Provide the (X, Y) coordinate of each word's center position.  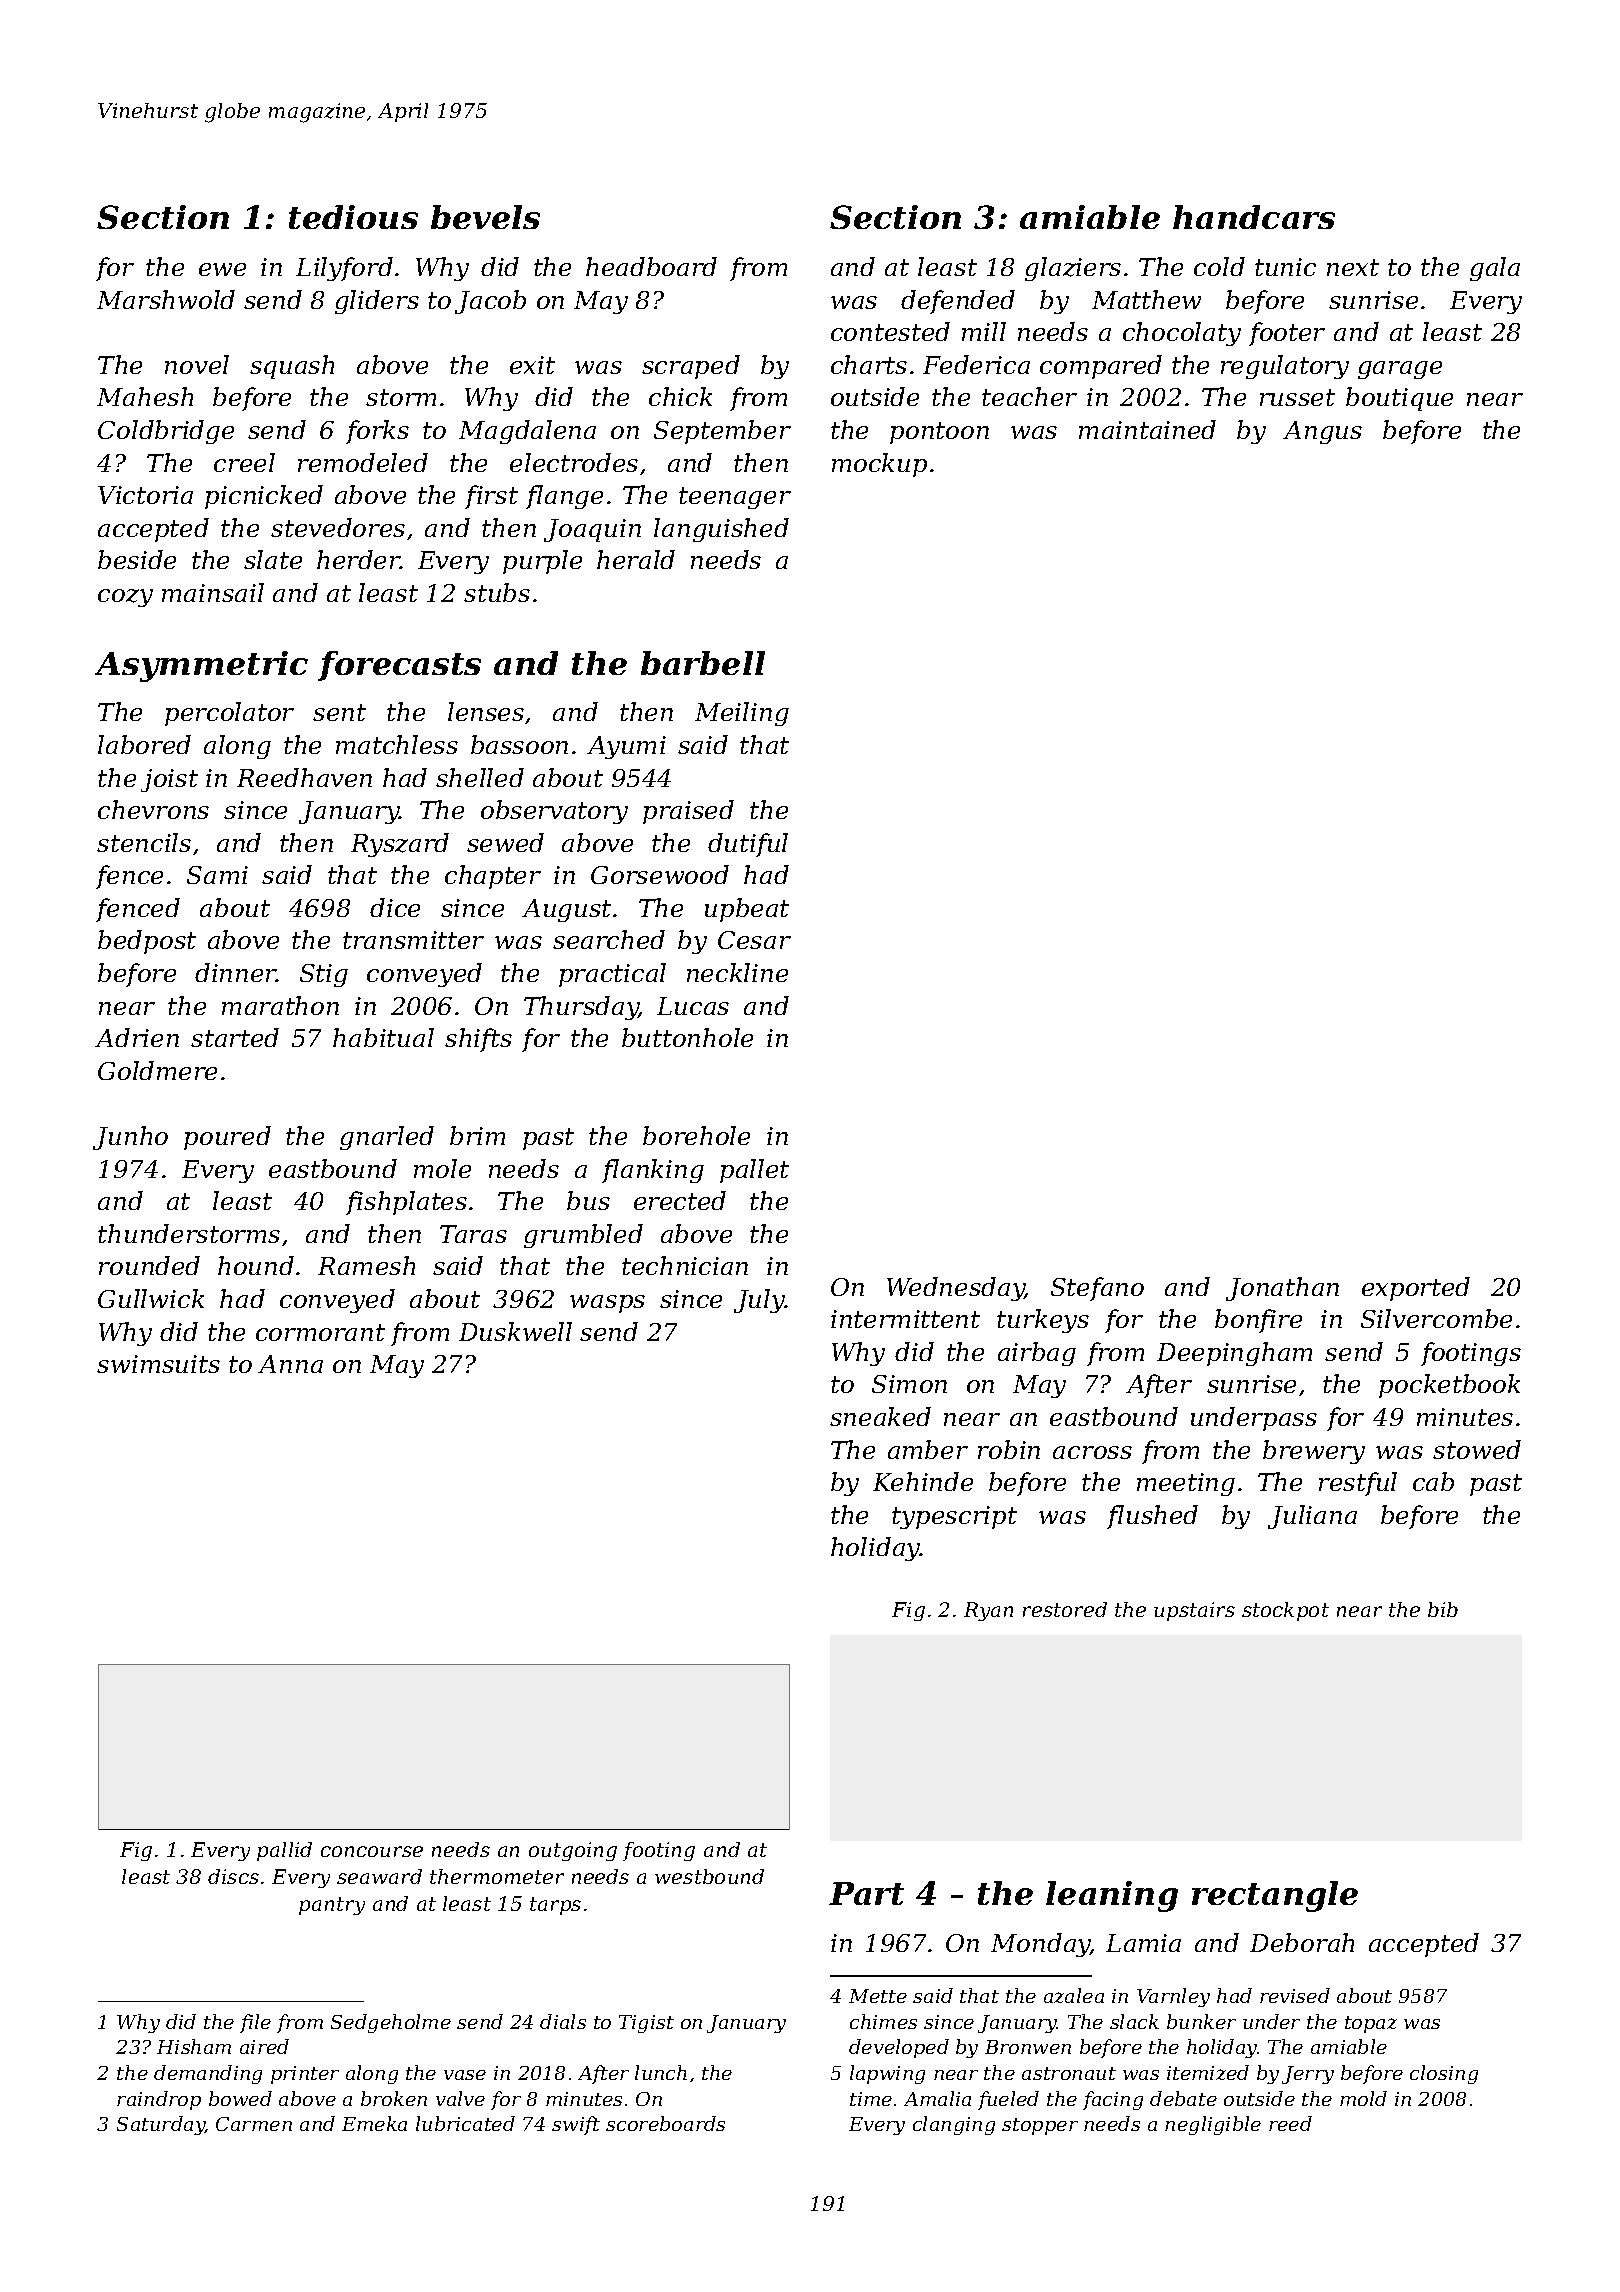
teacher (1029, 396)
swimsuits (158, 1364)
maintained (1147, 429)
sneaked (880, 1416)
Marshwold (166, 299)
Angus (1322, 432)
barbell (703, 663)
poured (227, 1138)
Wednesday (956, 1289)
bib (1443, 1609)
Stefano (1097, 1289)
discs (233, 1876)
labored (144, 744)
